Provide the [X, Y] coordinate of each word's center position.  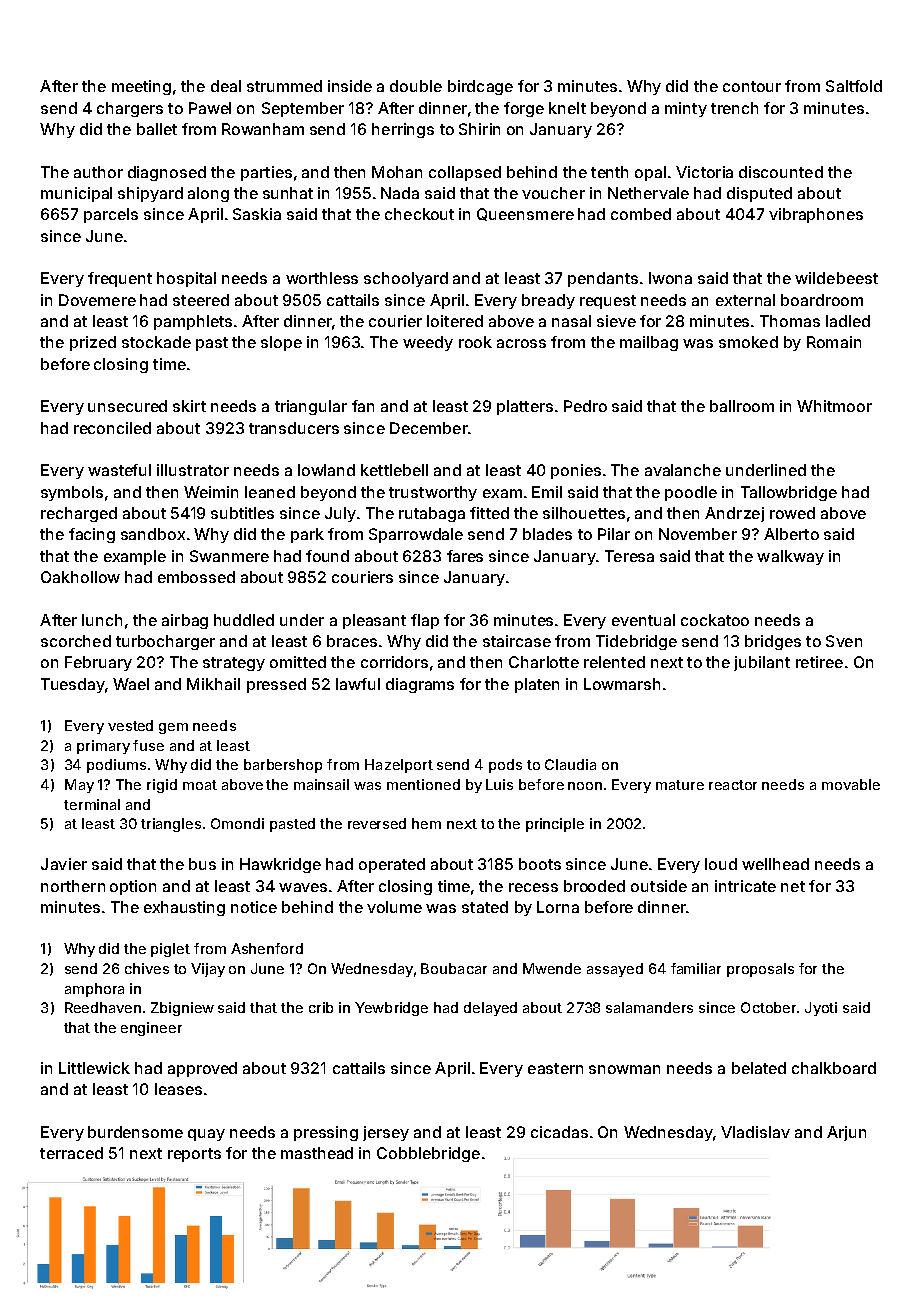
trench [734, 108]
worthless [322, 278]
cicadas [559, 1132]
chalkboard [834, 1068]
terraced [71, 1153]
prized [93, 343]
